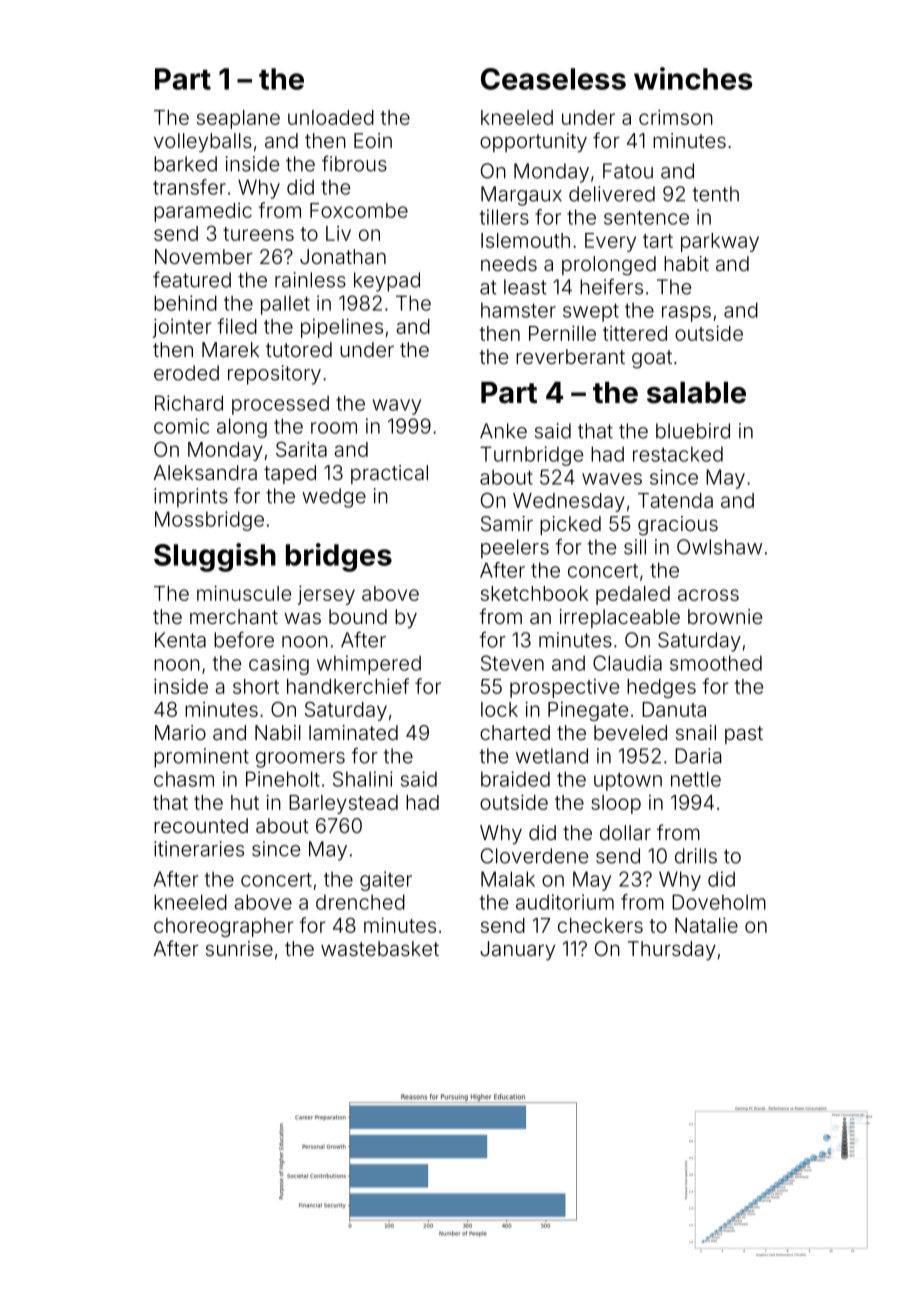  What do you see at coordinates (238, 119) in the document?
I see `seaplane` at bounding box center [238, 119].
